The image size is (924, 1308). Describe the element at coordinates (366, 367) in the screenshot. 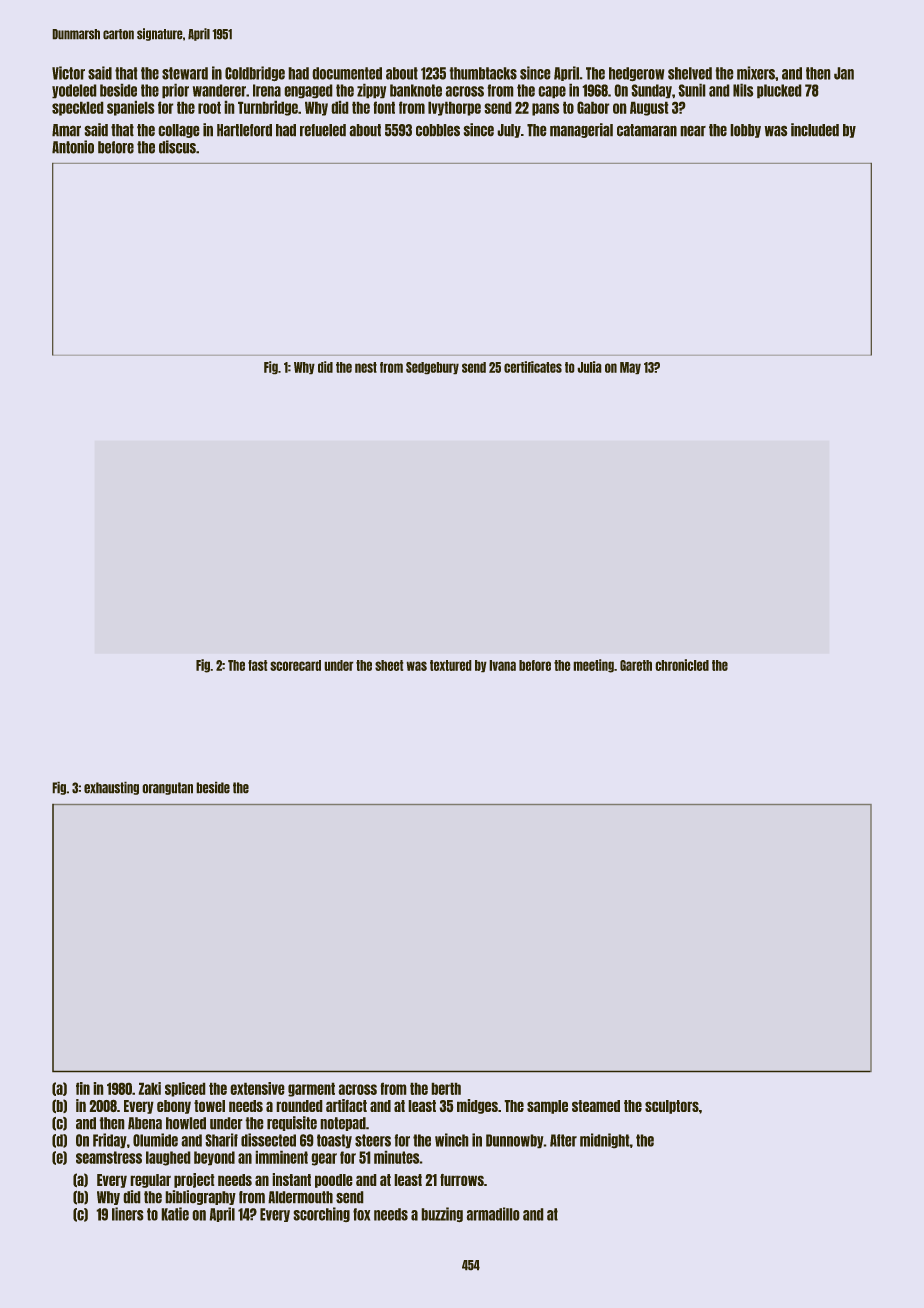

I see `nest` at that location.
